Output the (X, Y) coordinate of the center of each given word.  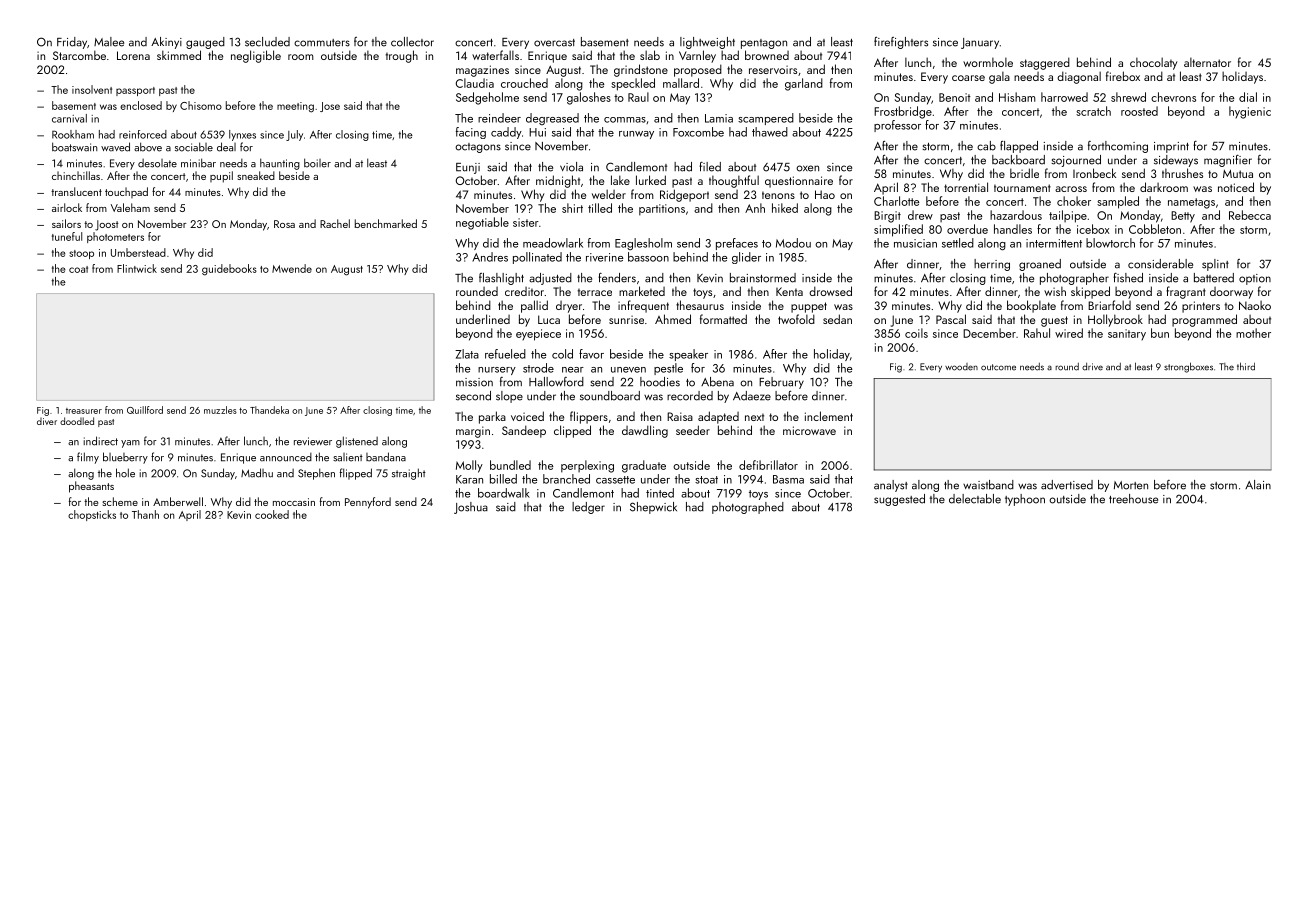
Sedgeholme (487, 98)
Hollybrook (1115, 320)
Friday (72, 43)
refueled (505, 354)
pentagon (764, 44)
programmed (1204, 320)
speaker (688, 355)
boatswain (75, 147)
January (980, 43)
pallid (534, 306)
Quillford (145, 410)
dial (1248, 97)
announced (286, 457)
